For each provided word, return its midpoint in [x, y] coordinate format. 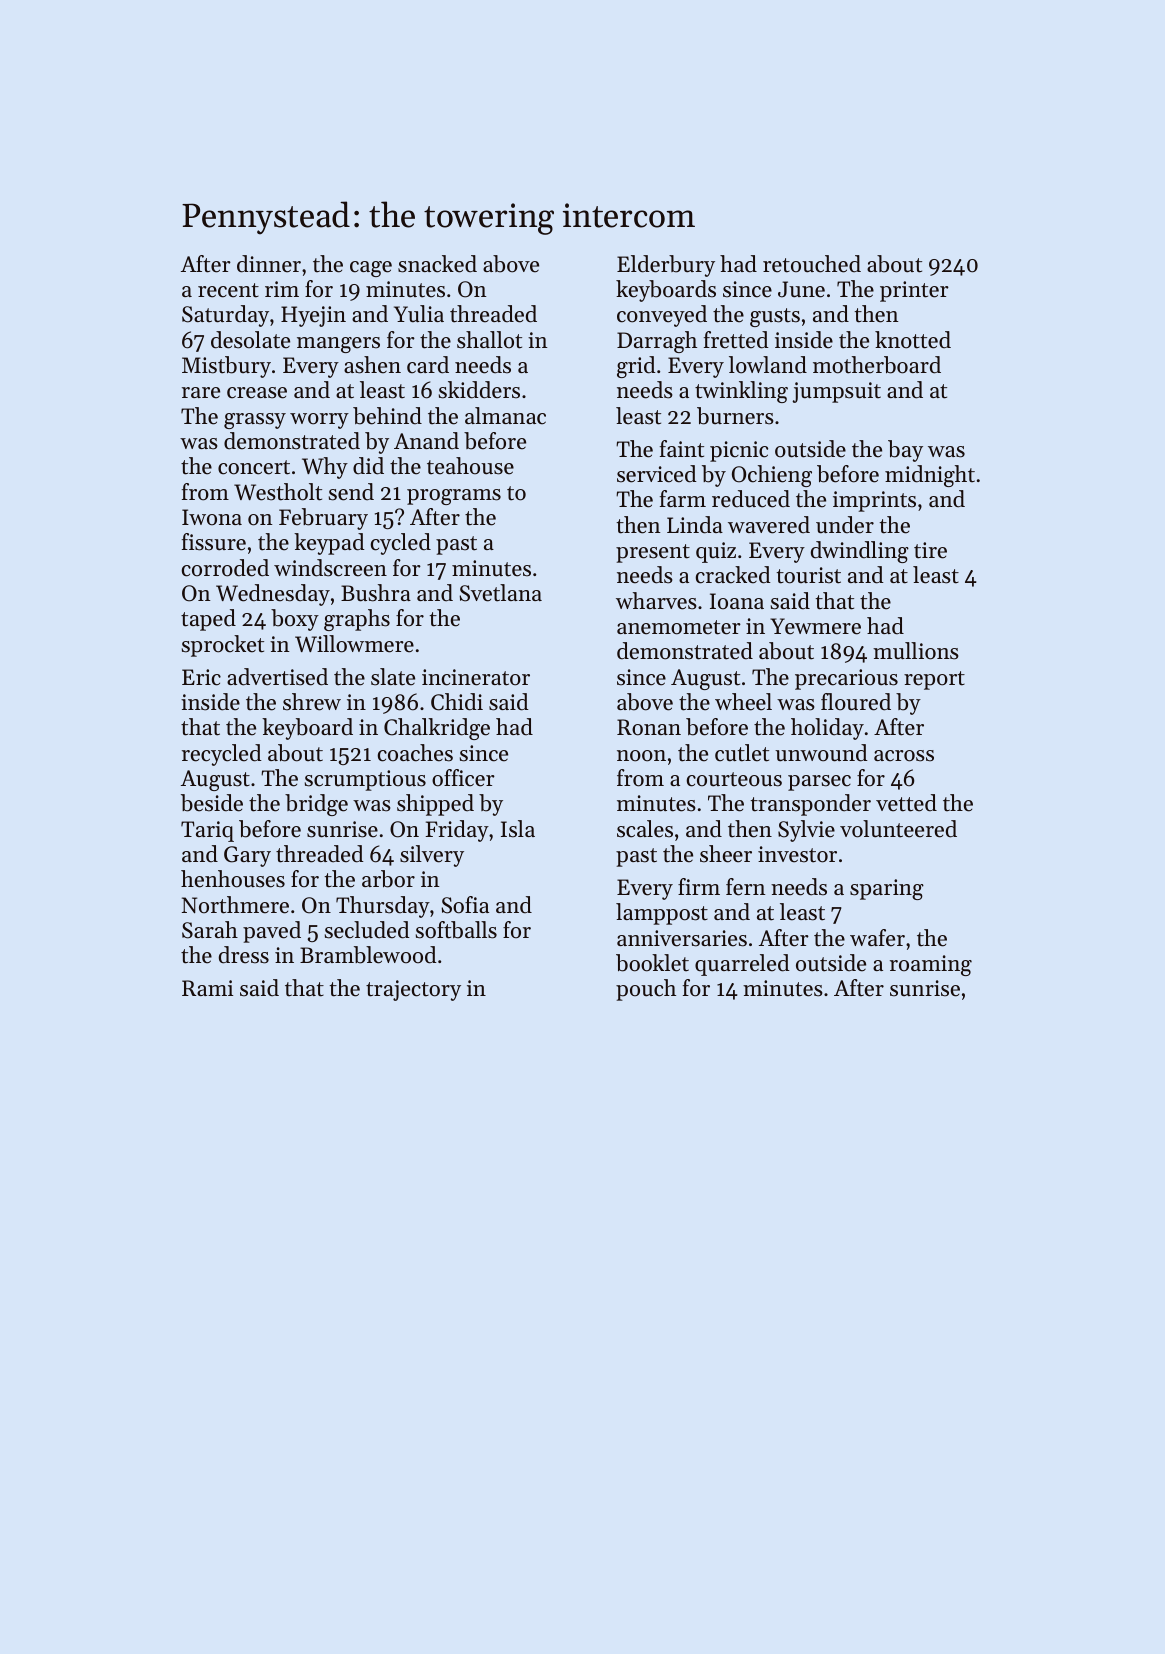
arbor [388, 879]
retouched [812, 264]
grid [636, 367]
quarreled [742, 965]
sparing [887, 889]
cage [371, 269]
